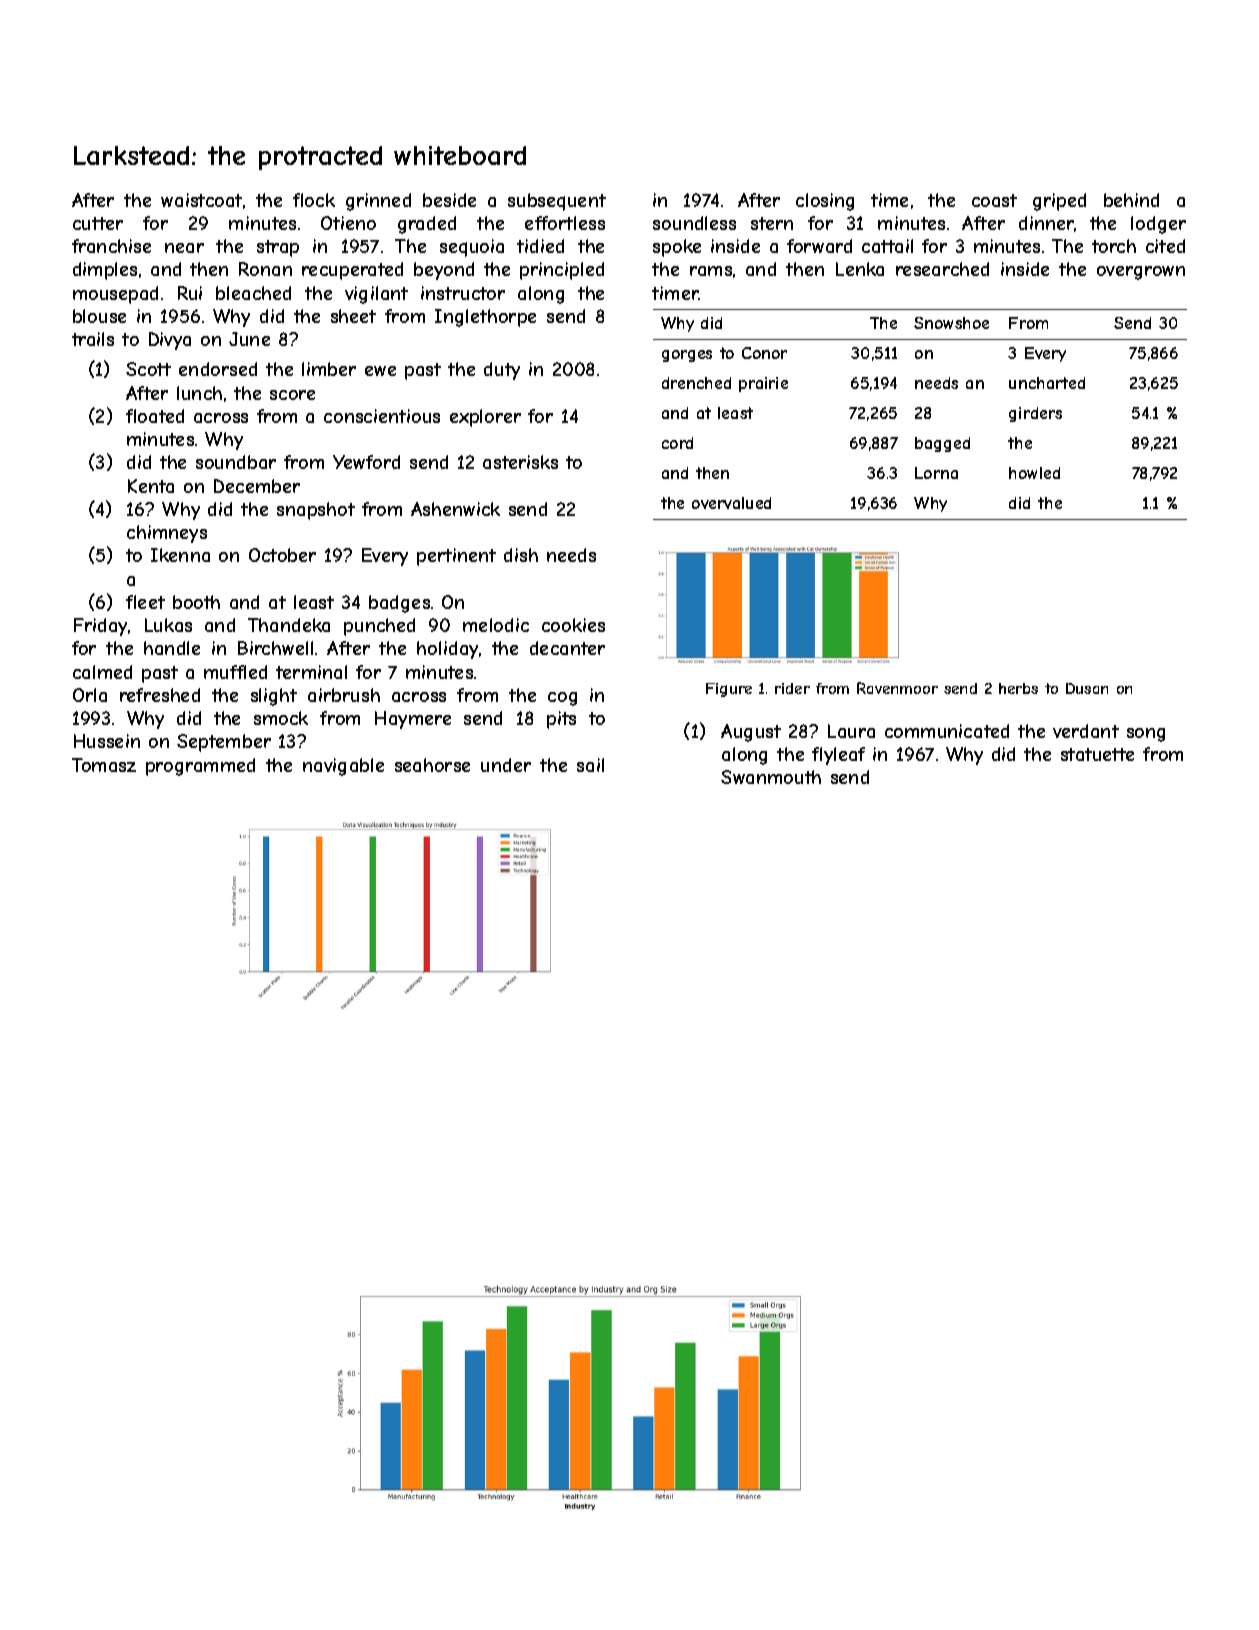 The width and height of the screenshot is (1259, 1630). Describe the element at coordinates (379, 627) in the screenshot. I see `punched` at that location.
